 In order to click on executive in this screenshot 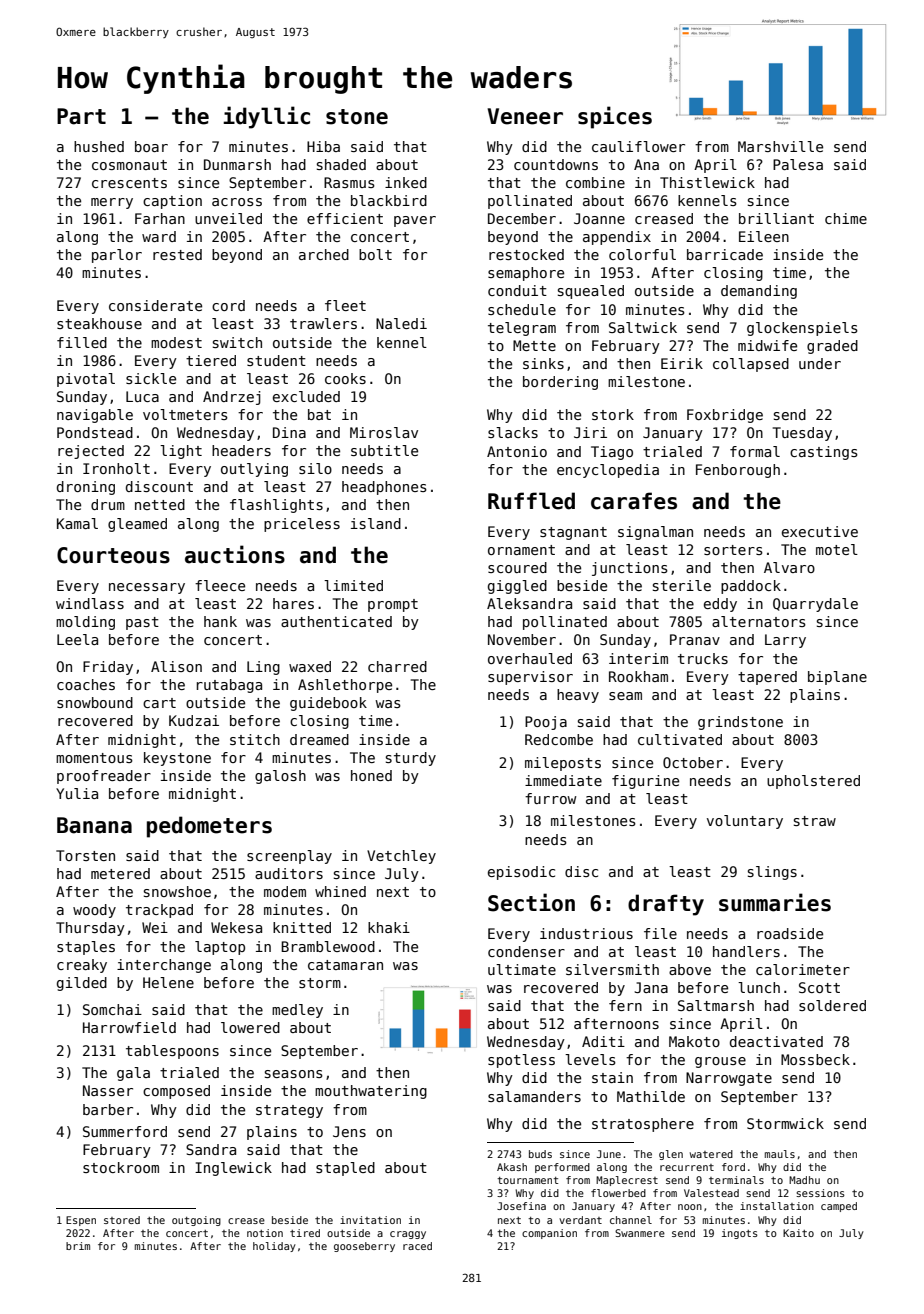, I will do `click(820, 531)`.
